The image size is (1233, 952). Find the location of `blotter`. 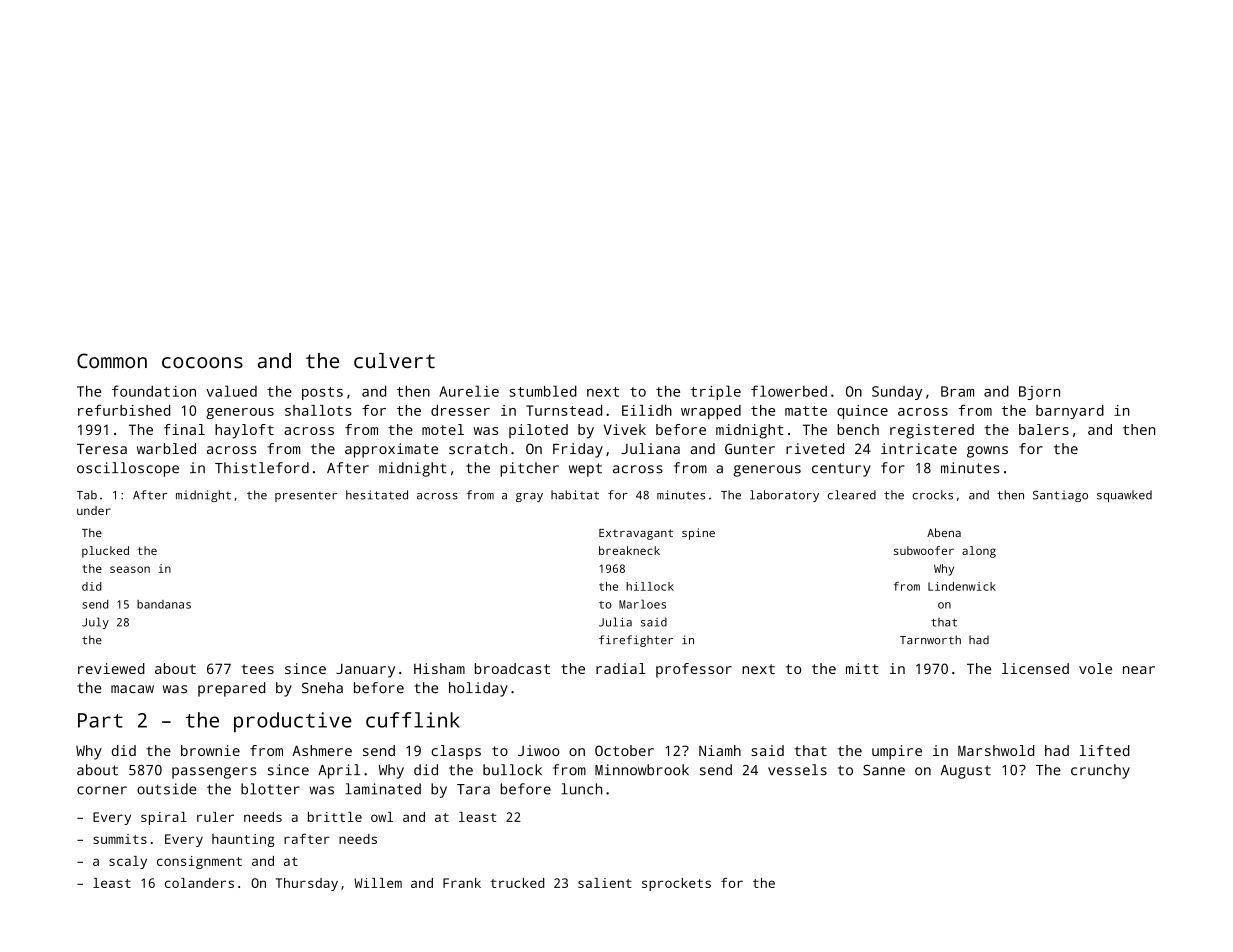

blotter is located at coordinates (270, 789).
